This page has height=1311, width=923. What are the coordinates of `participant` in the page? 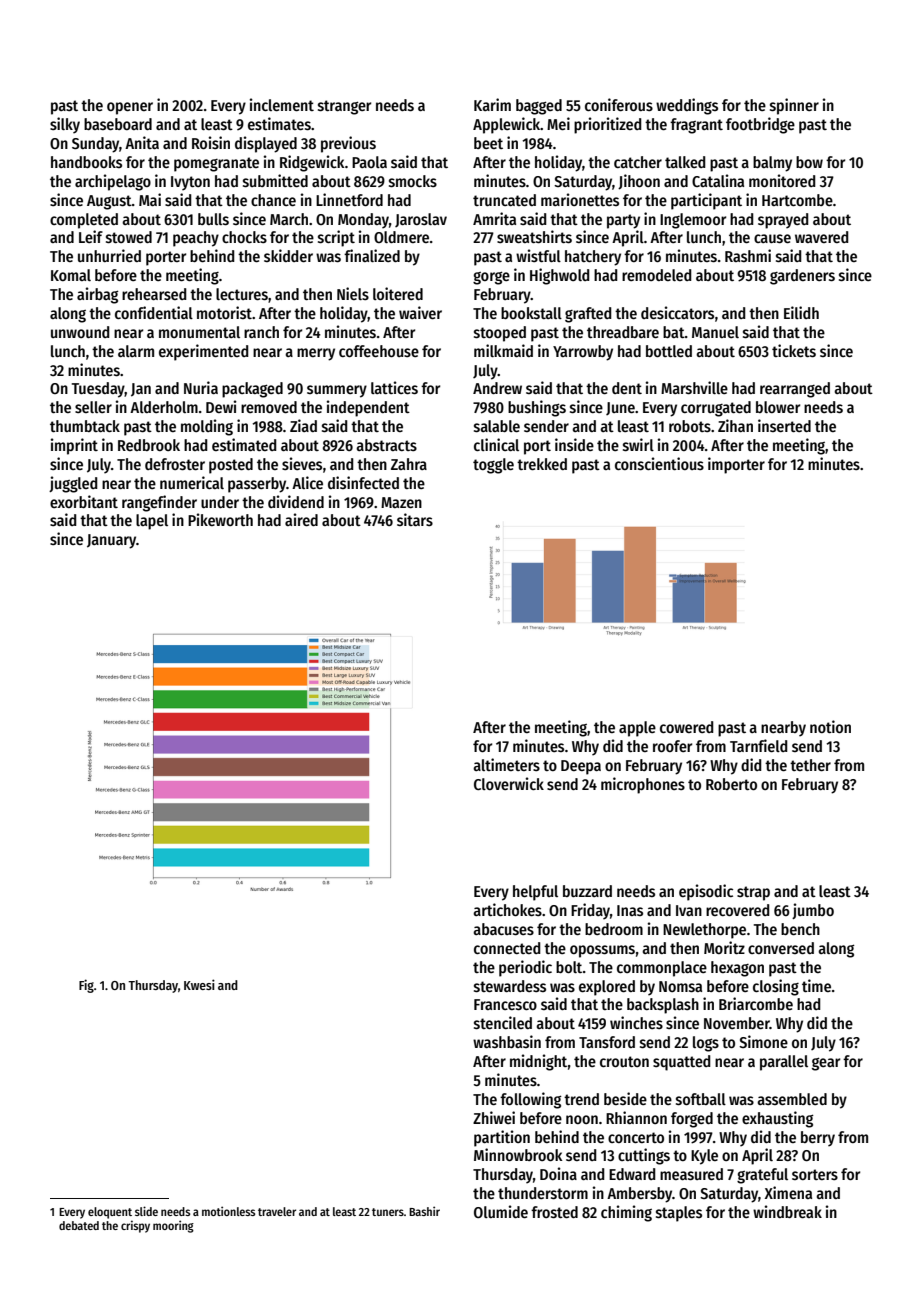 It's located at (706, 201).
